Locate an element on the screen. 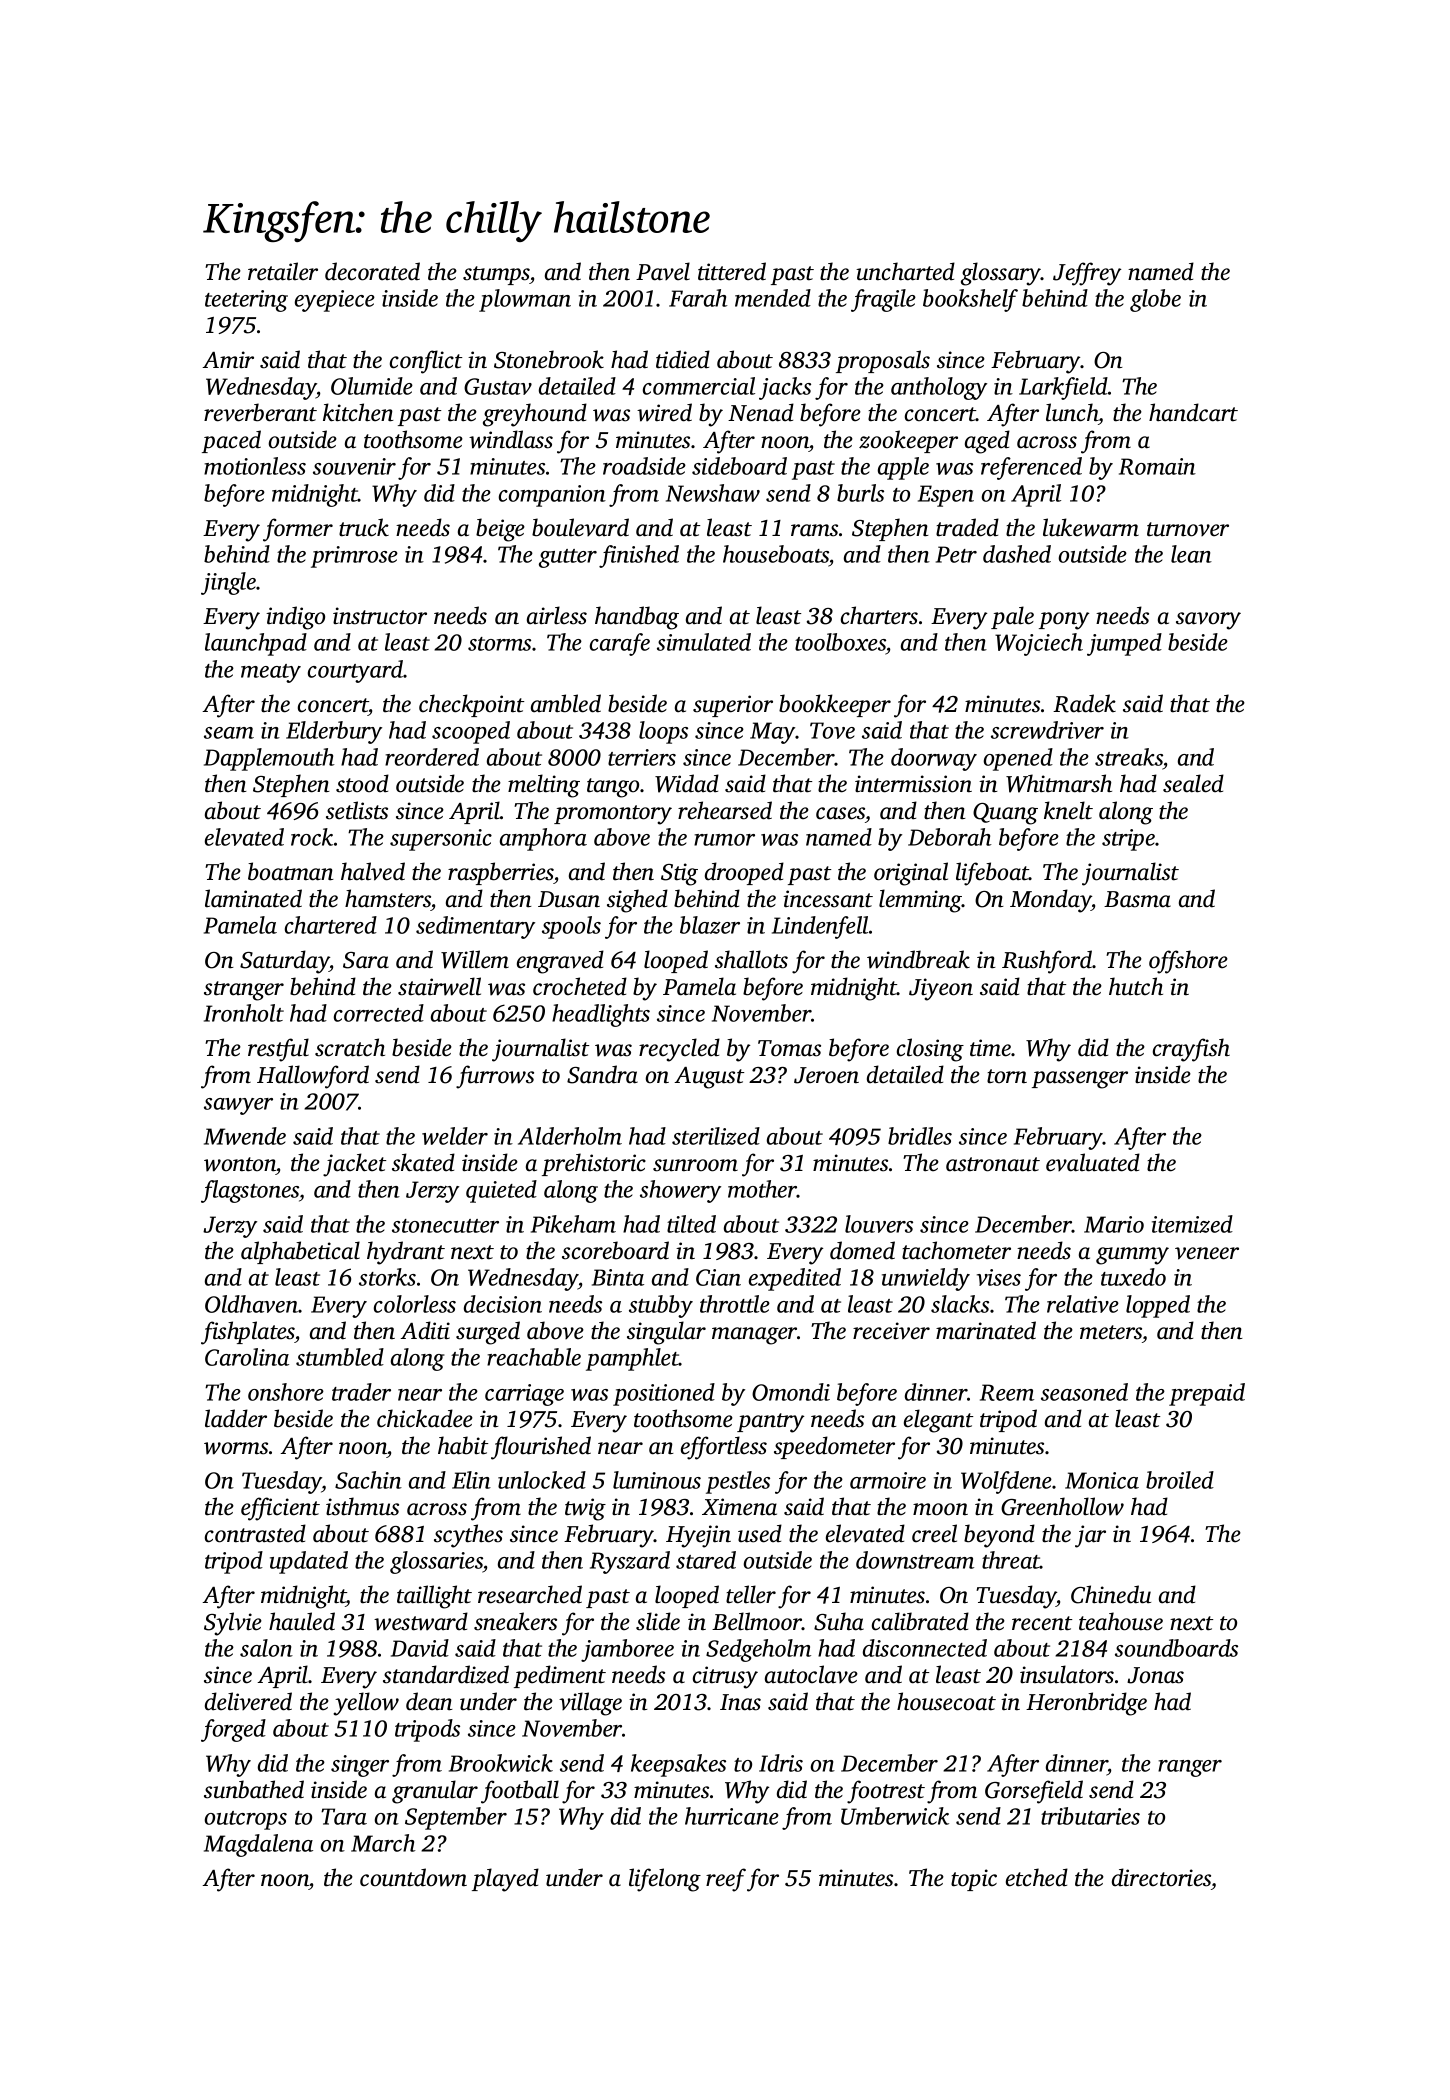 The height and width of the screenshot is (2100, 1450). reef is located at coordinates (726, 1880).
